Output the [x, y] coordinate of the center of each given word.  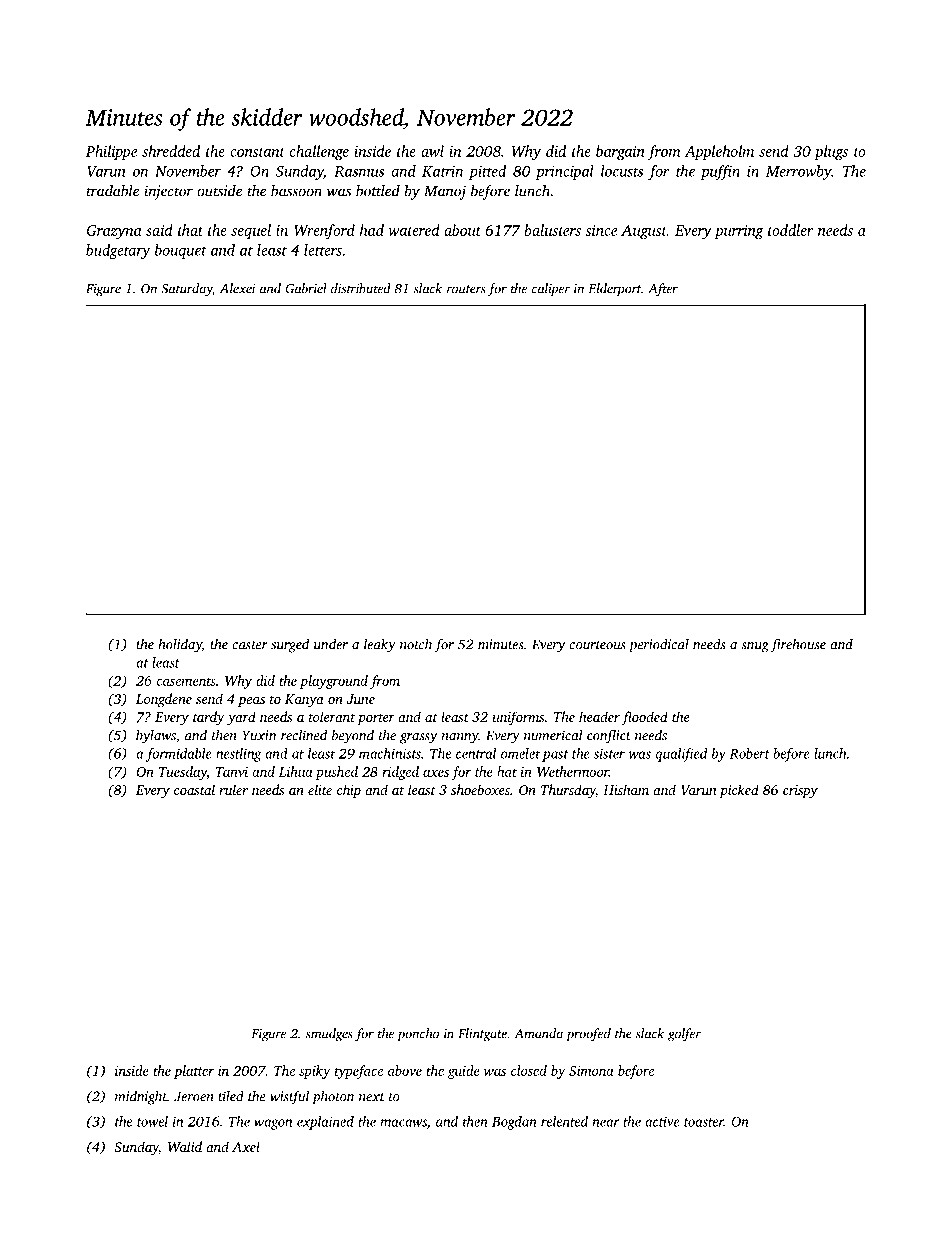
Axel [246, 1146]
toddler [790, 230]
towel [152, 1121]
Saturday [187, 290]
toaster [704, 1122]
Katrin [442, 171]
